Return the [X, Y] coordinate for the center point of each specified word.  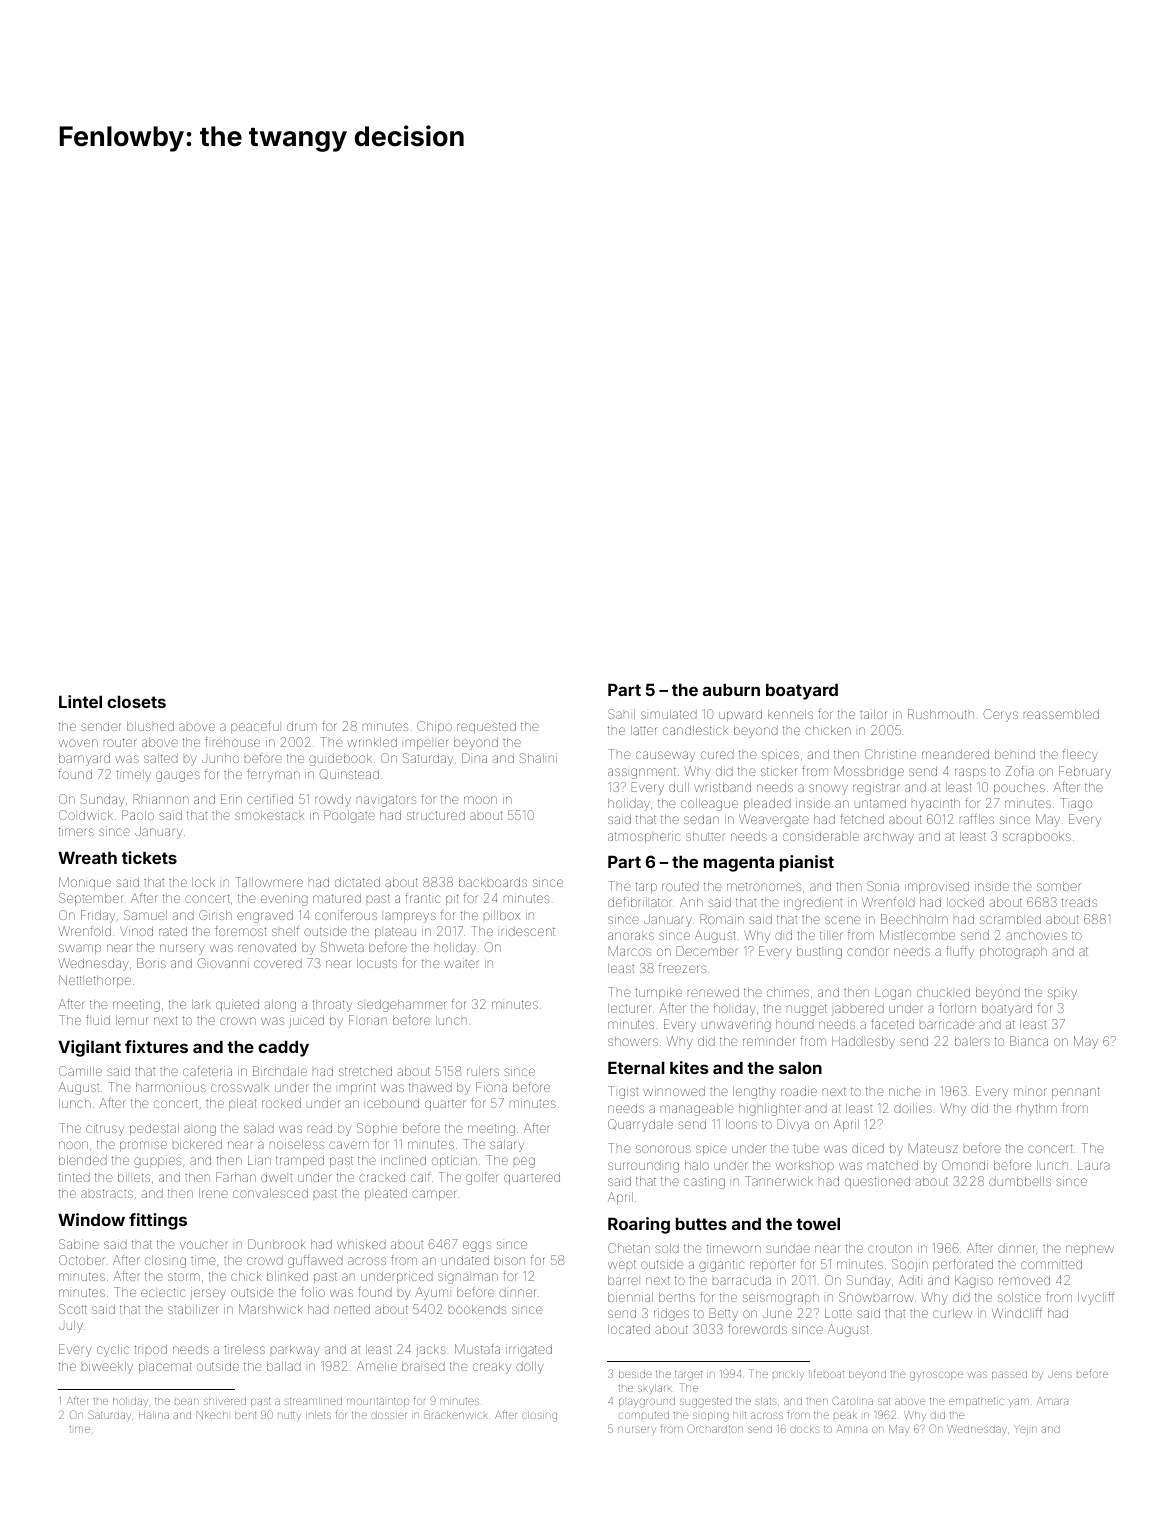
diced [868, 1148]
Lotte [838, 1313]
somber [1059, 886]
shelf [285, 931]
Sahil [621, 714]
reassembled [1061, 714]
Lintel [80, 701]
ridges [671, 1314]
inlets [318, 1415]
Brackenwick [456, 1414]
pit [452, 899]
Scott [73, 1309]
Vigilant [89, 1048]
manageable [697, 1110]
